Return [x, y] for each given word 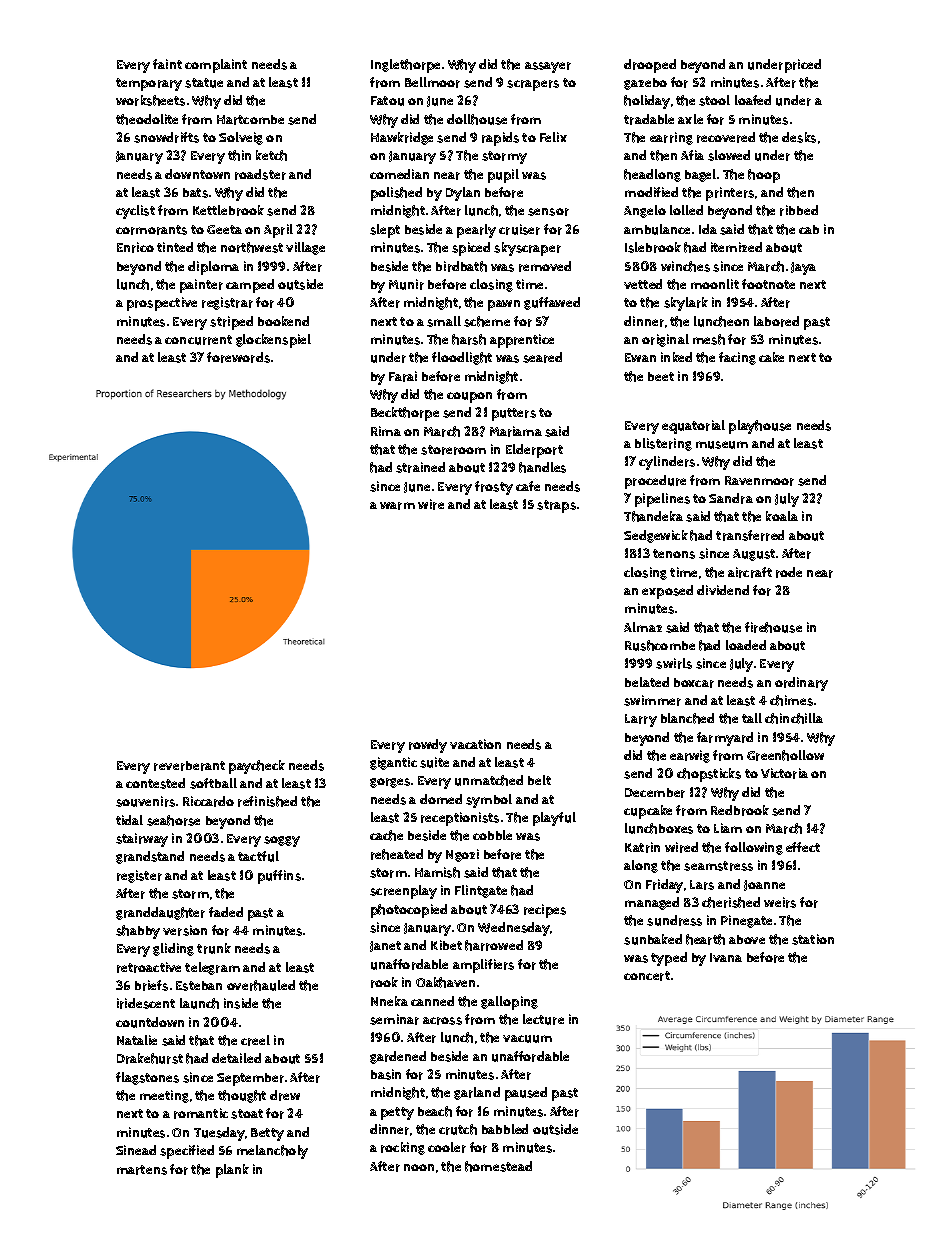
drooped [650, 66]
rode [789, 572]
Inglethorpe [405, 66]
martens [142, 1170]
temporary [149, 84]
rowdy [428, 746]
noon [419, 1167]
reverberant [189, 766]
